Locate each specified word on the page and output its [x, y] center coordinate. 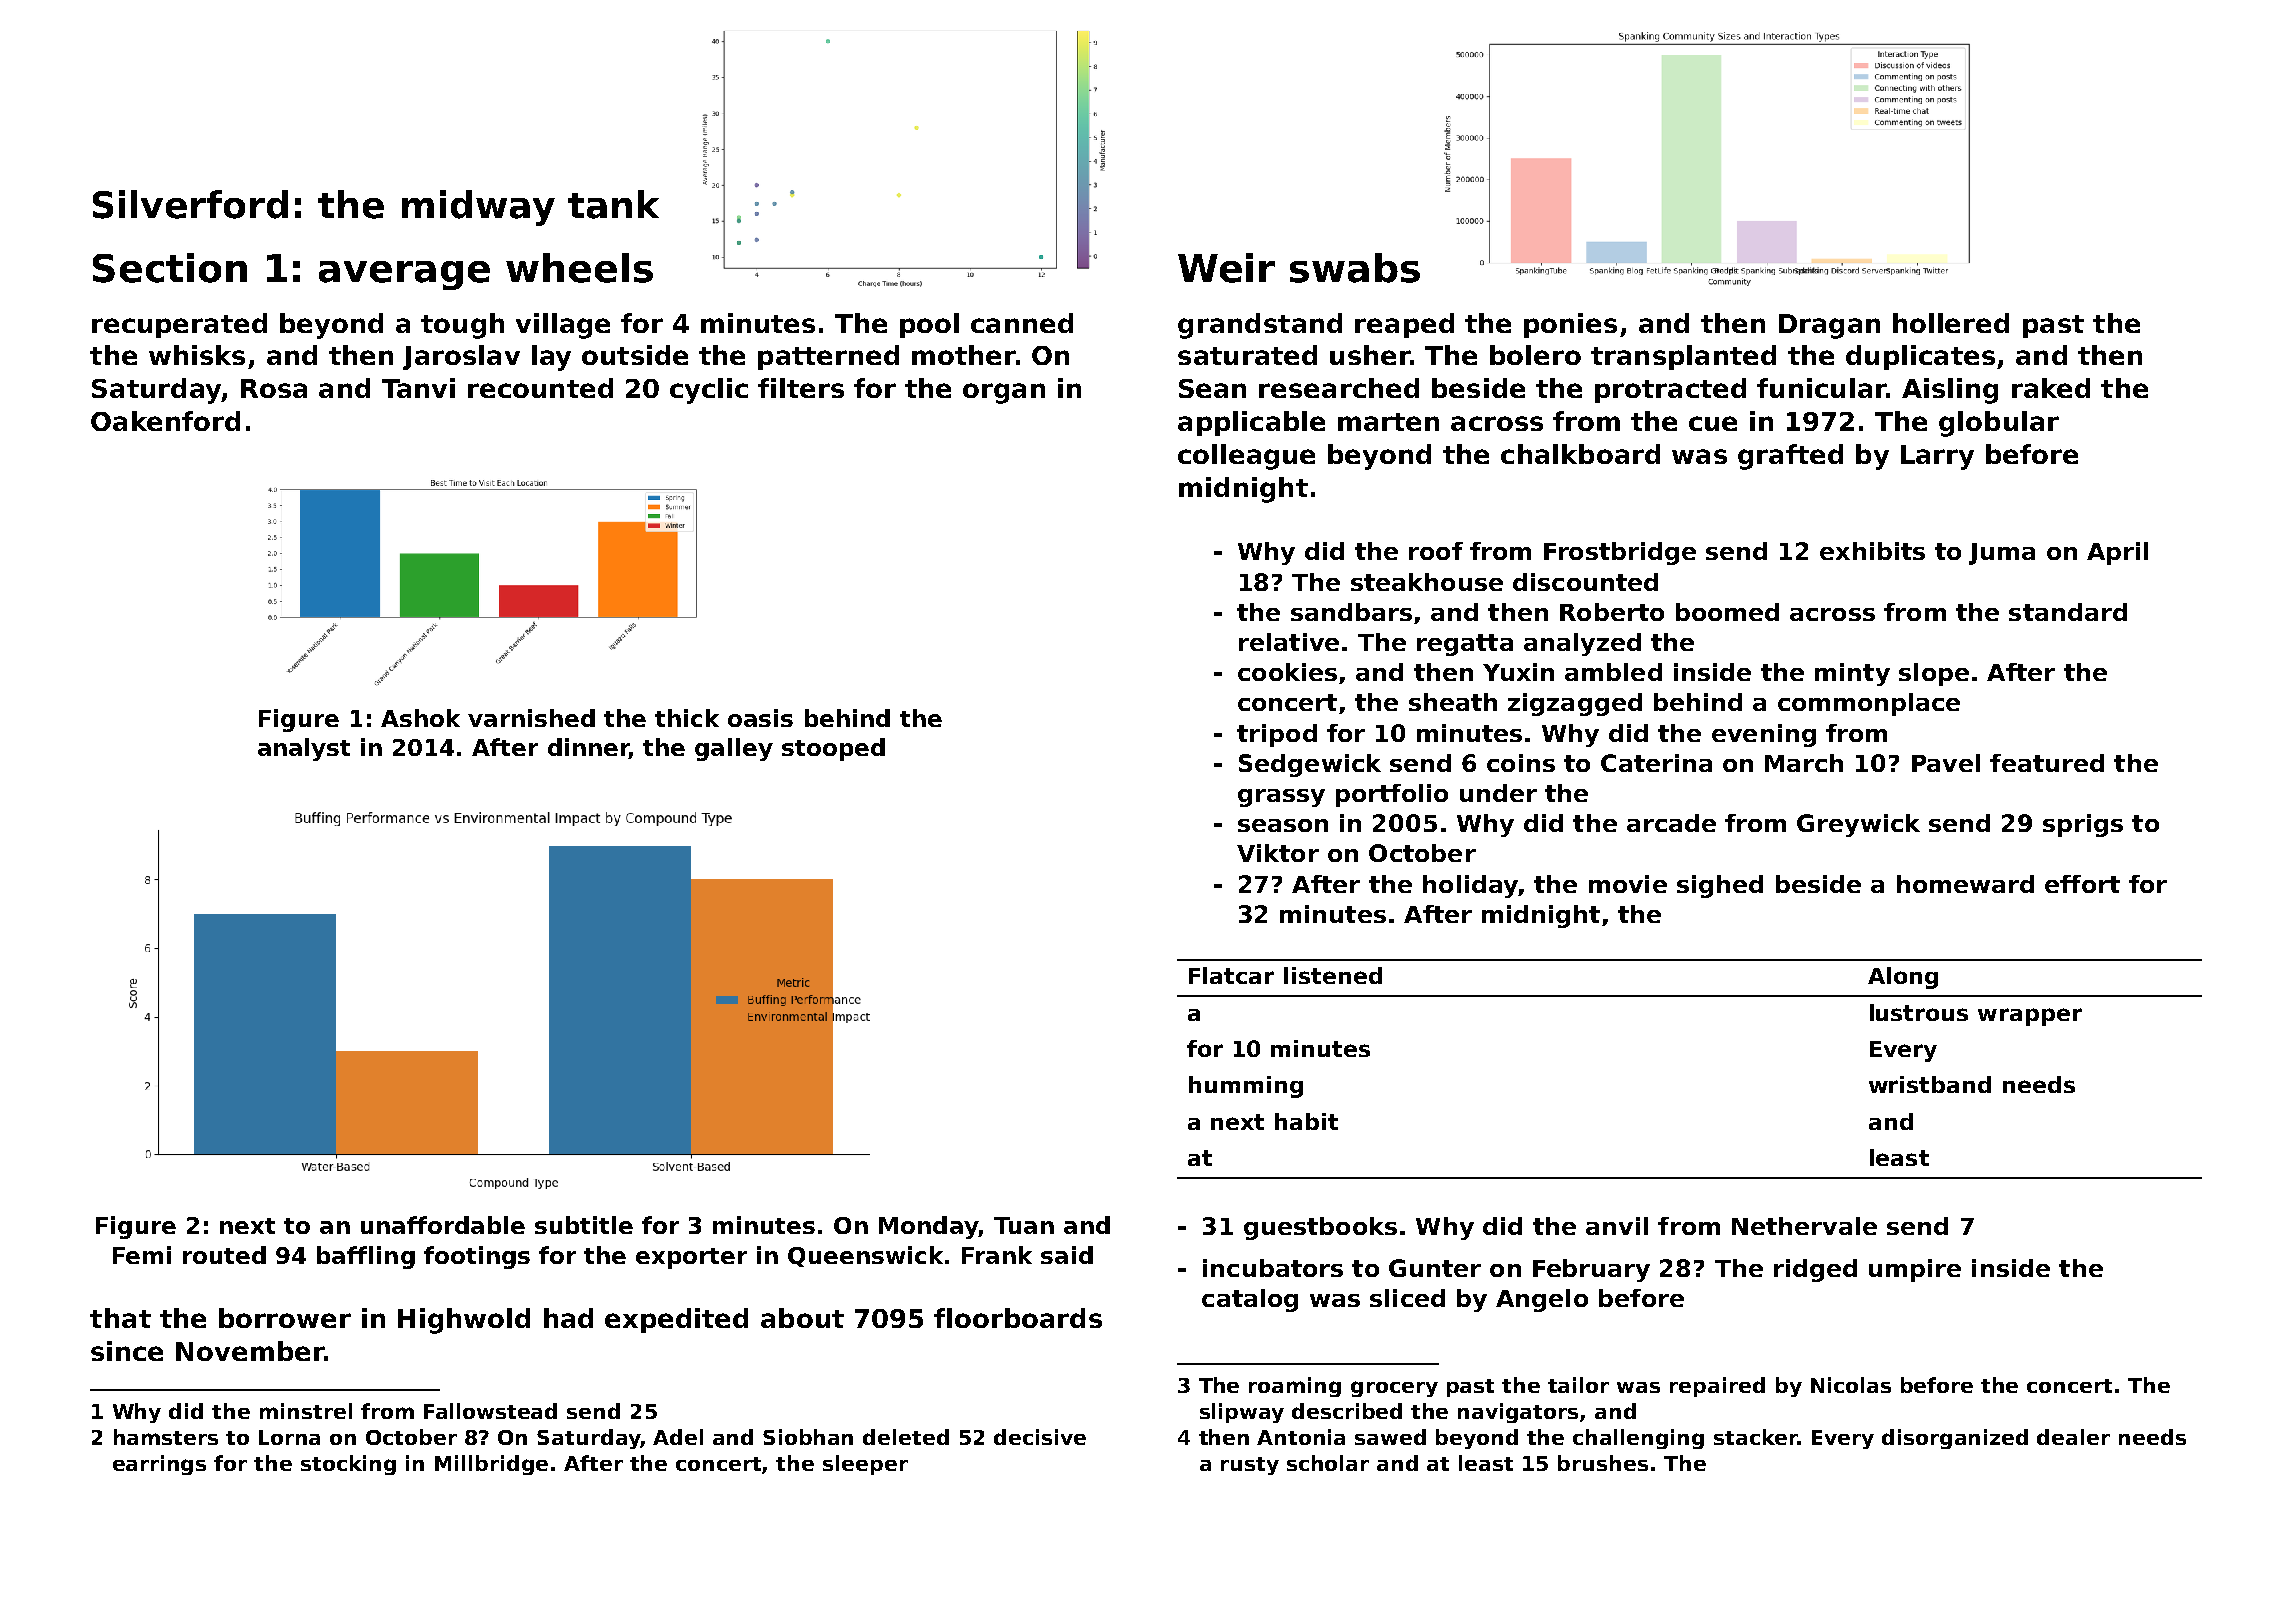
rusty [1250, 1466]
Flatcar [1231, 975]
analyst [304, 749]
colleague [1246, 457]
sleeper [865, 1465]
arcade [1671, 823]
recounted [540, 388]
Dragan [1829, 326]
